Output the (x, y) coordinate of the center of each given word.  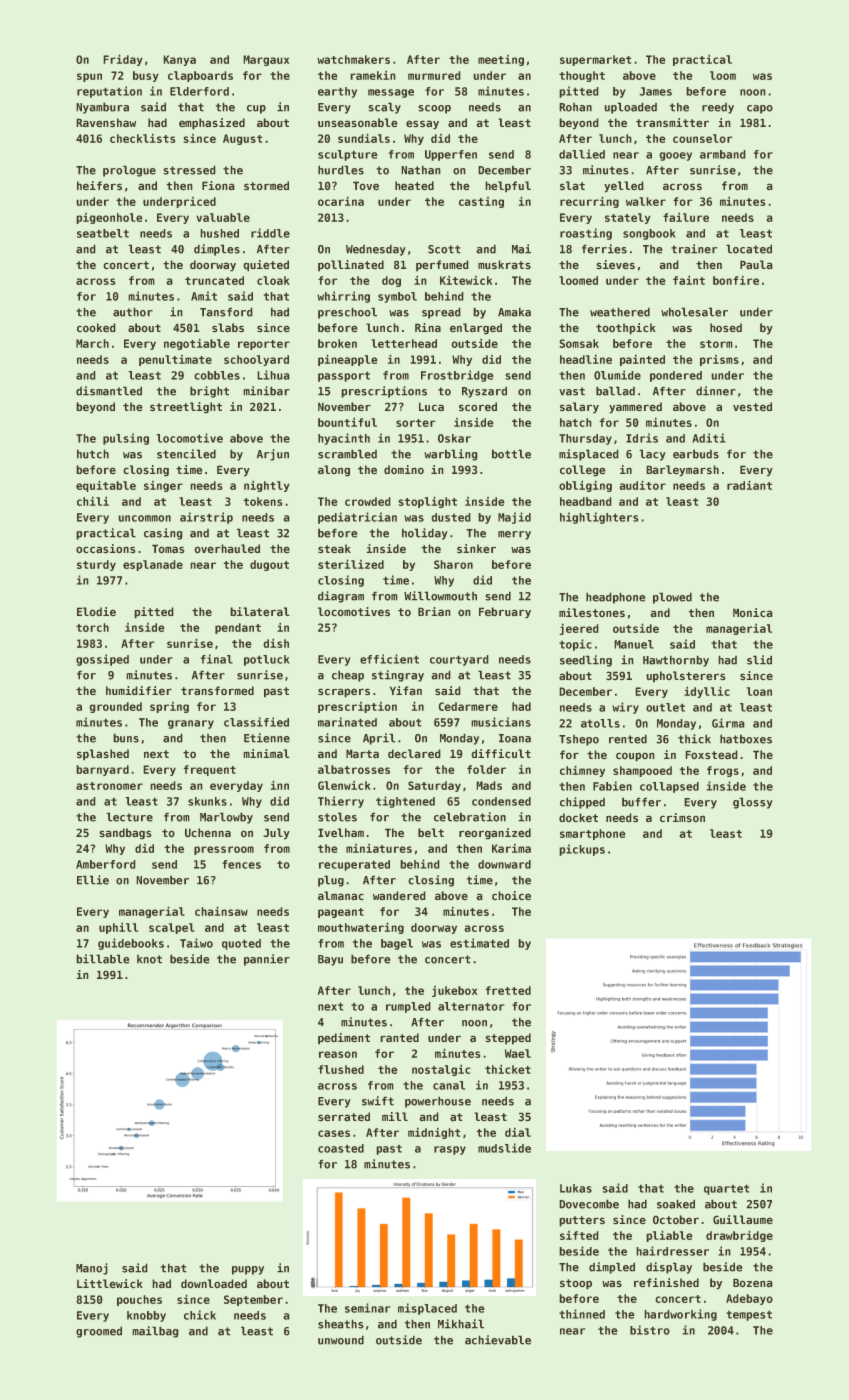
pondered (676, 376)
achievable (498, 1340)
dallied (582, 154)
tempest (749, 1315)
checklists (142, 138)
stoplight (427, 502)
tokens (262, 501)
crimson (682, 817)
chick (200, 1315)
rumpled (408, 1007)
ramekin (373, 75)
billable (103, 959)
